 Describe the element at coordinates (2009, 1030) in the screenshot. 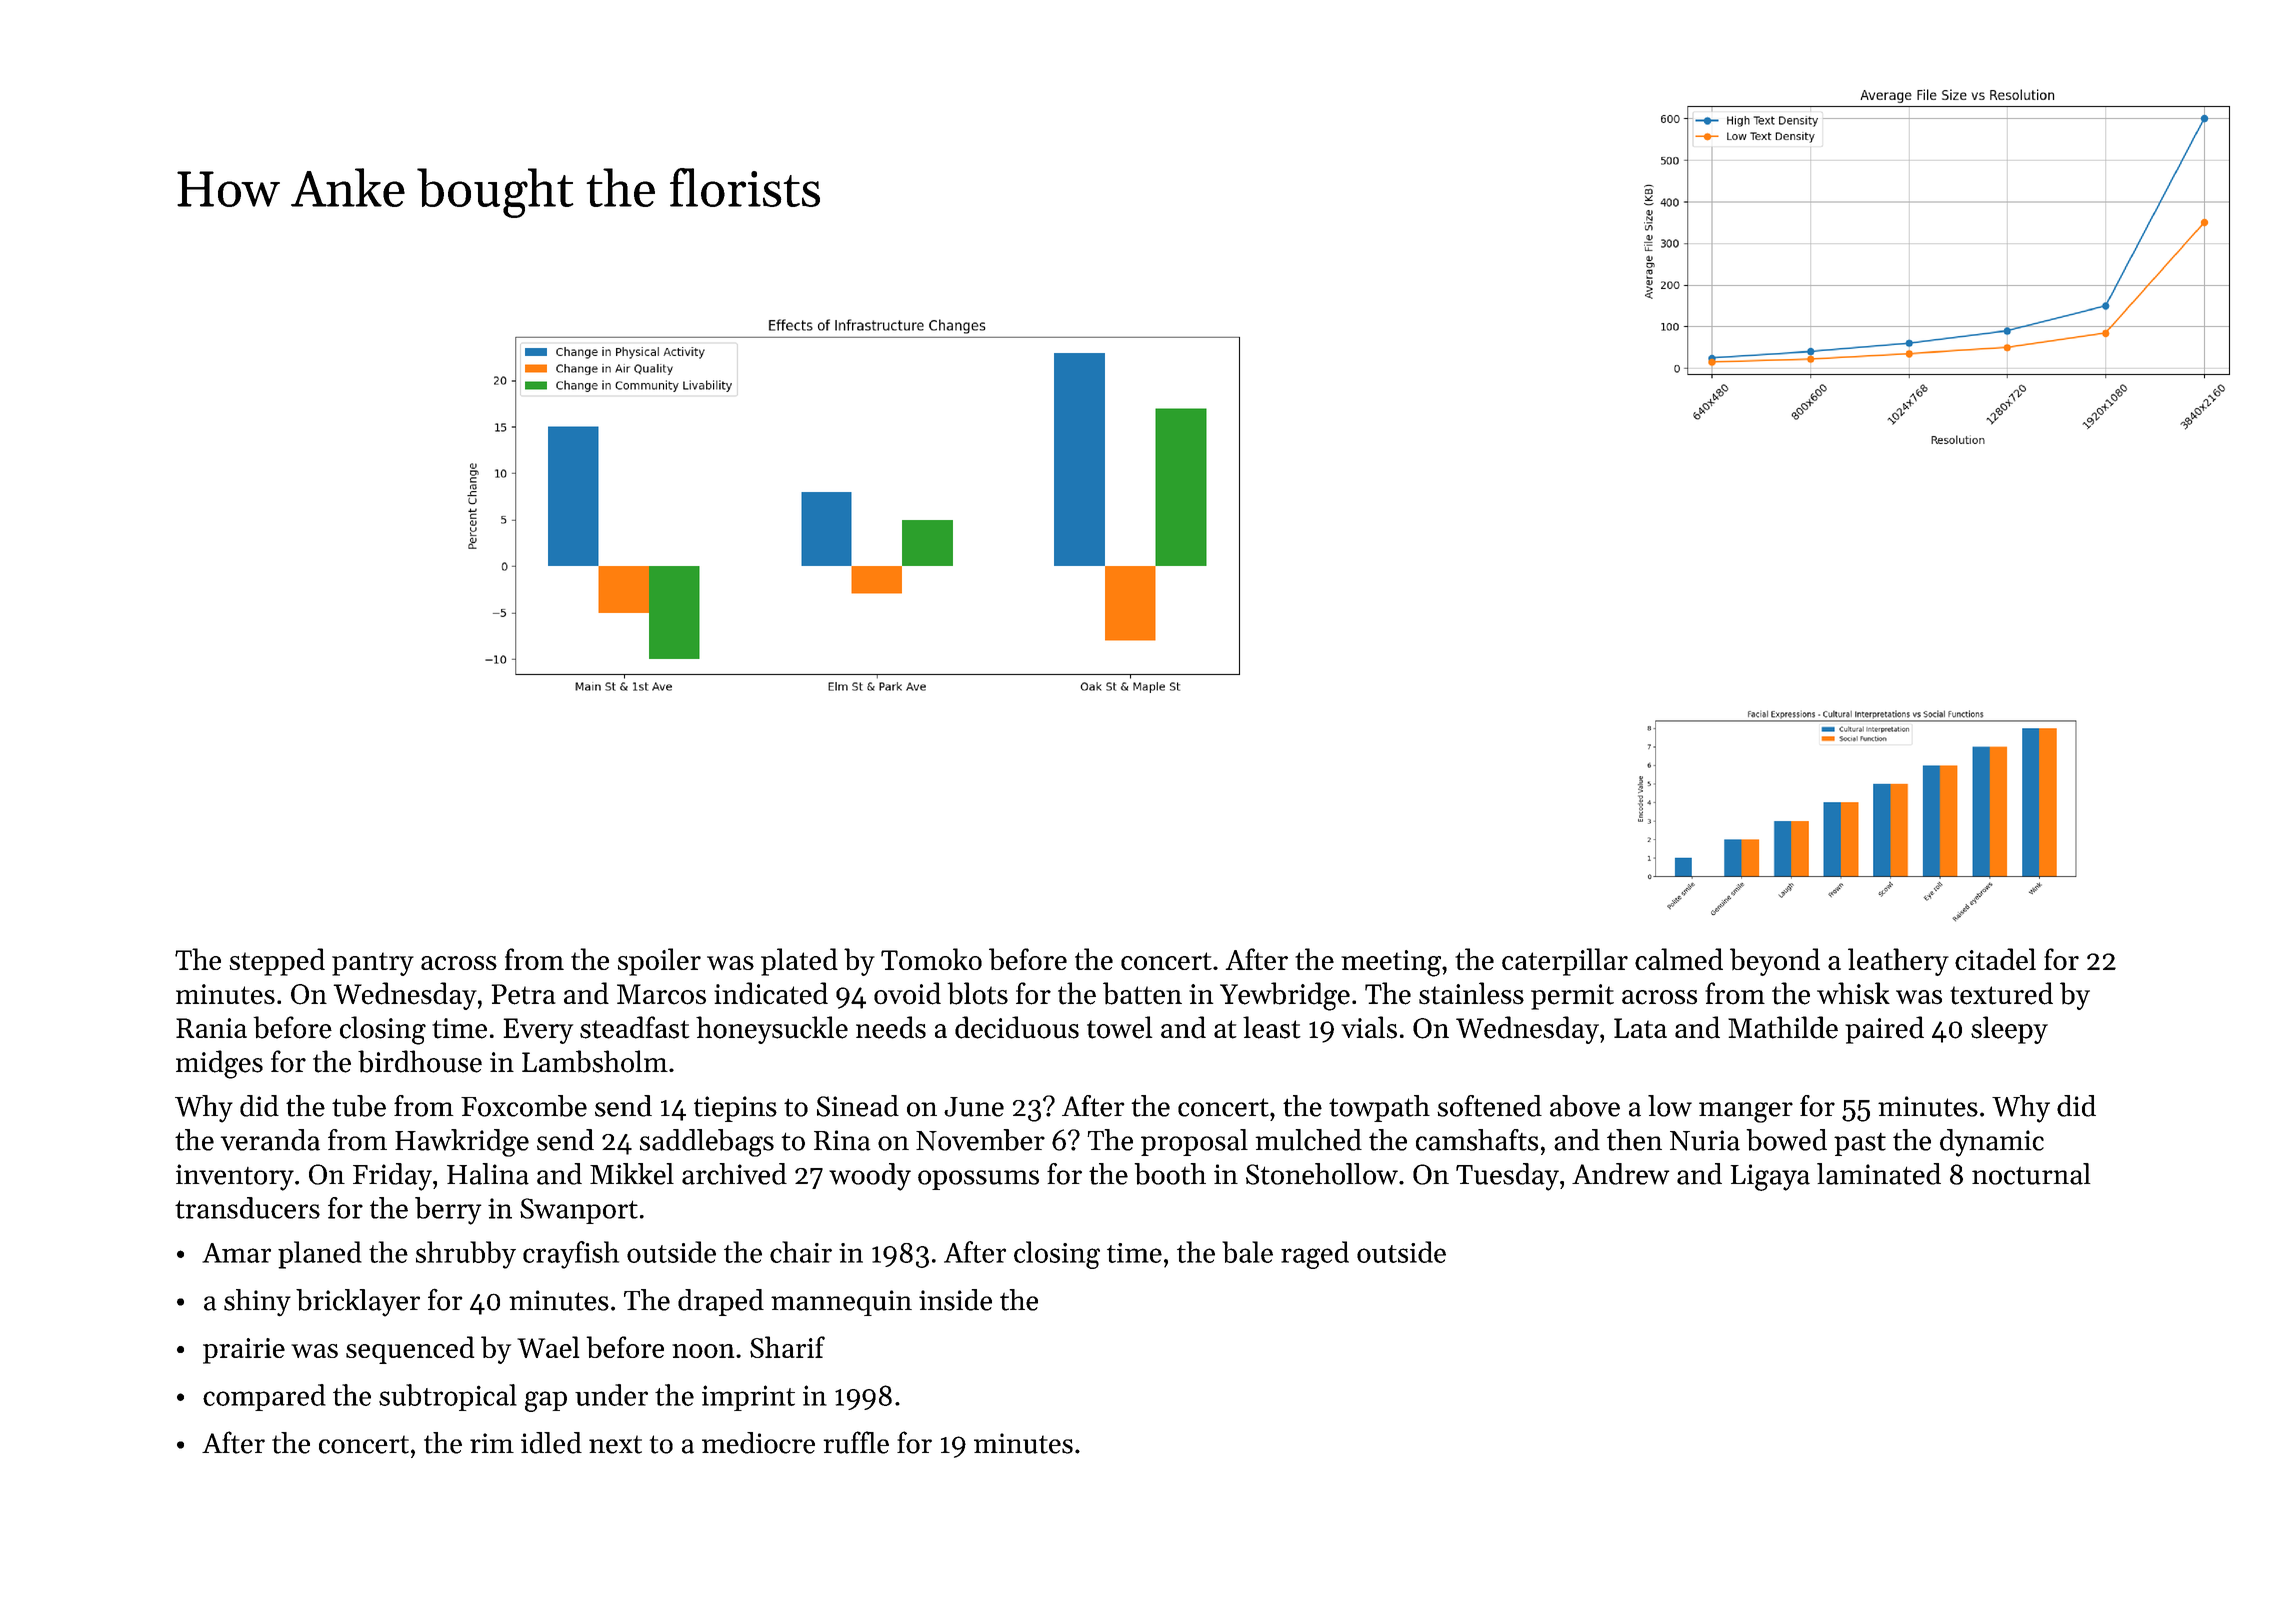

I see `sleepy` at that location.
